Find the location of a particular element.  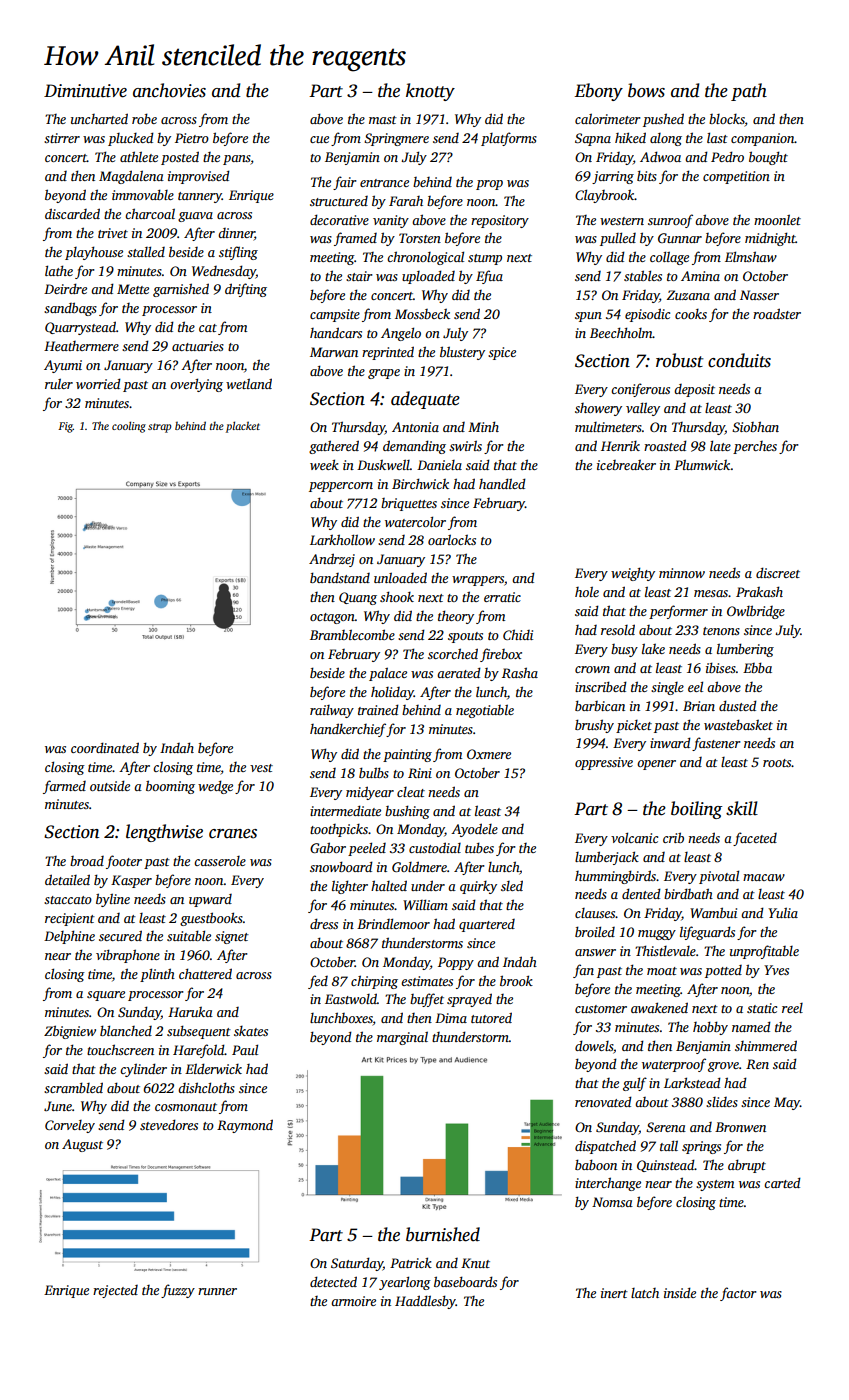

stirrer is located at coordinates (62, 138).
